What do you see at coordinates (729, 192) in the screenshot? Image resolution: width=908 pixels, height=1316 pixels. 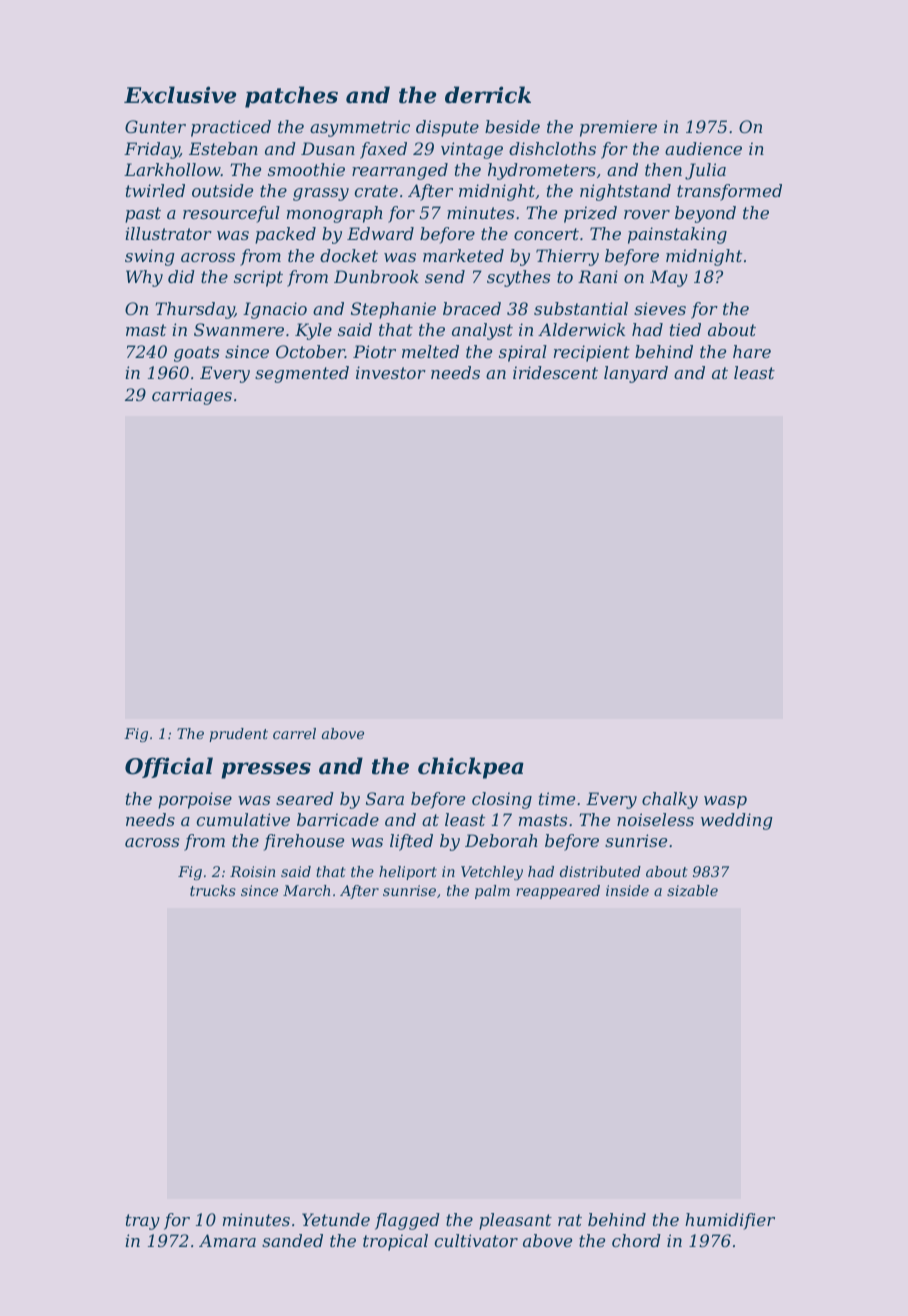 I see `transformed` at bounding box center [729, 192].
